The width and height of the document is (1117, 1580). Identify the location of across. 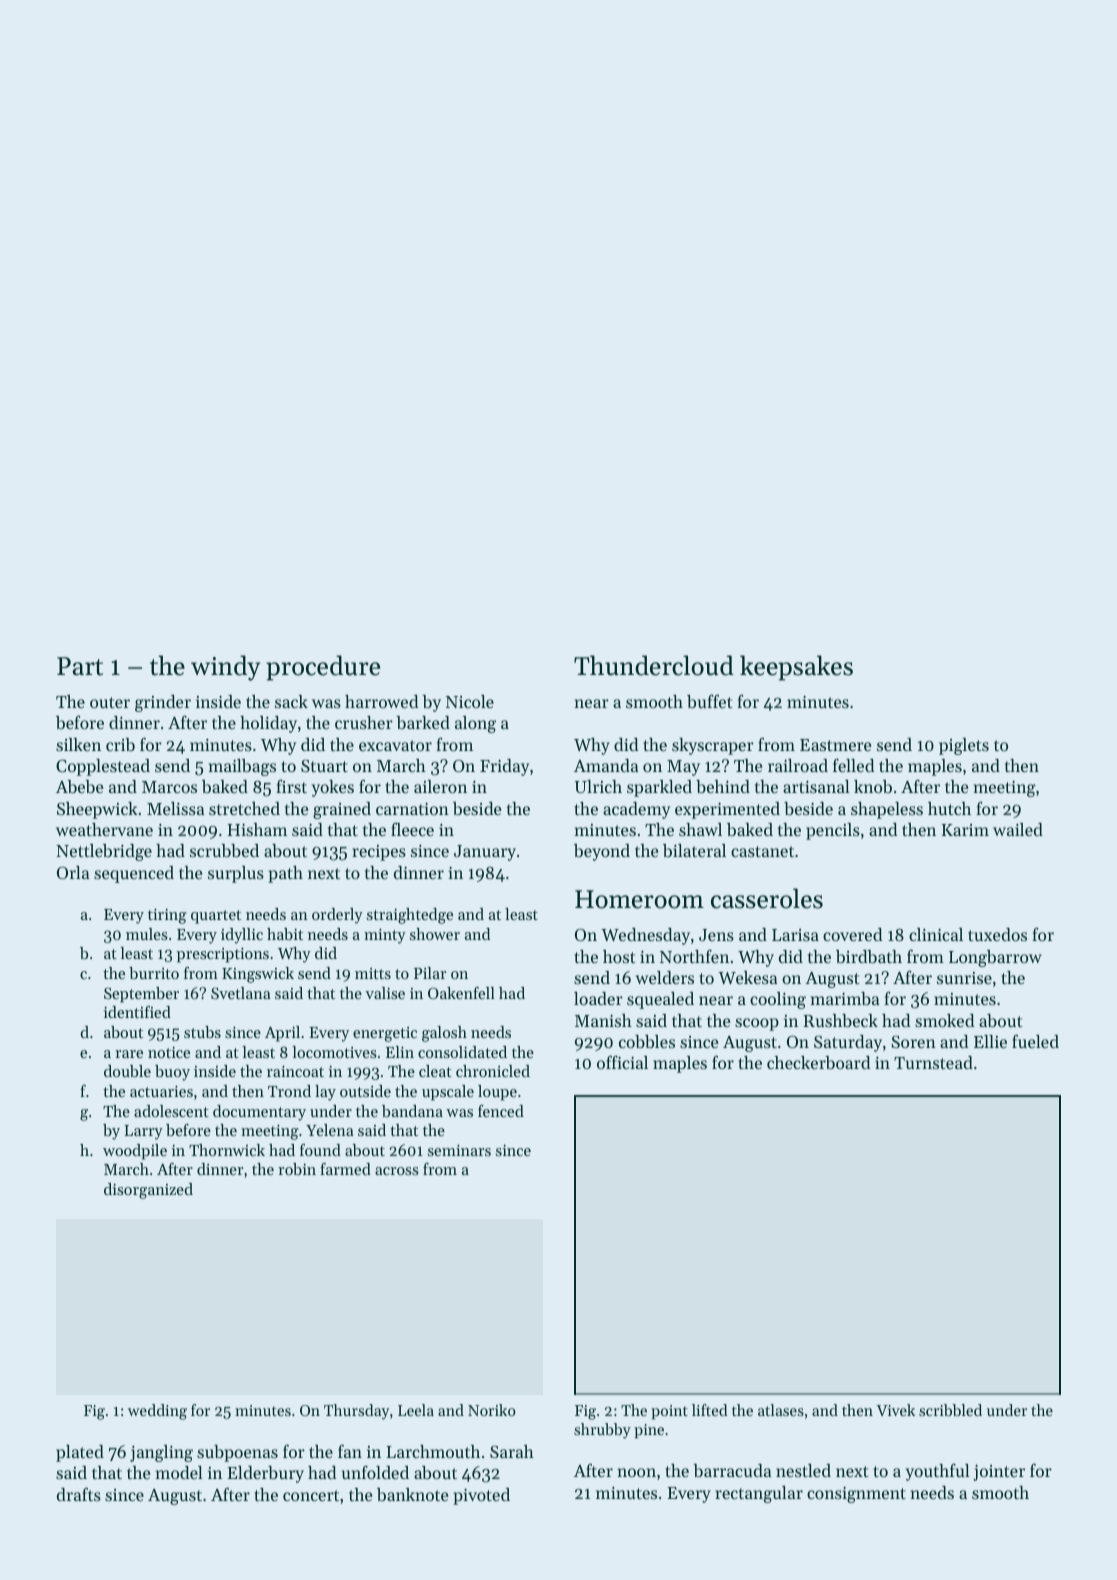
(397, 1171).
